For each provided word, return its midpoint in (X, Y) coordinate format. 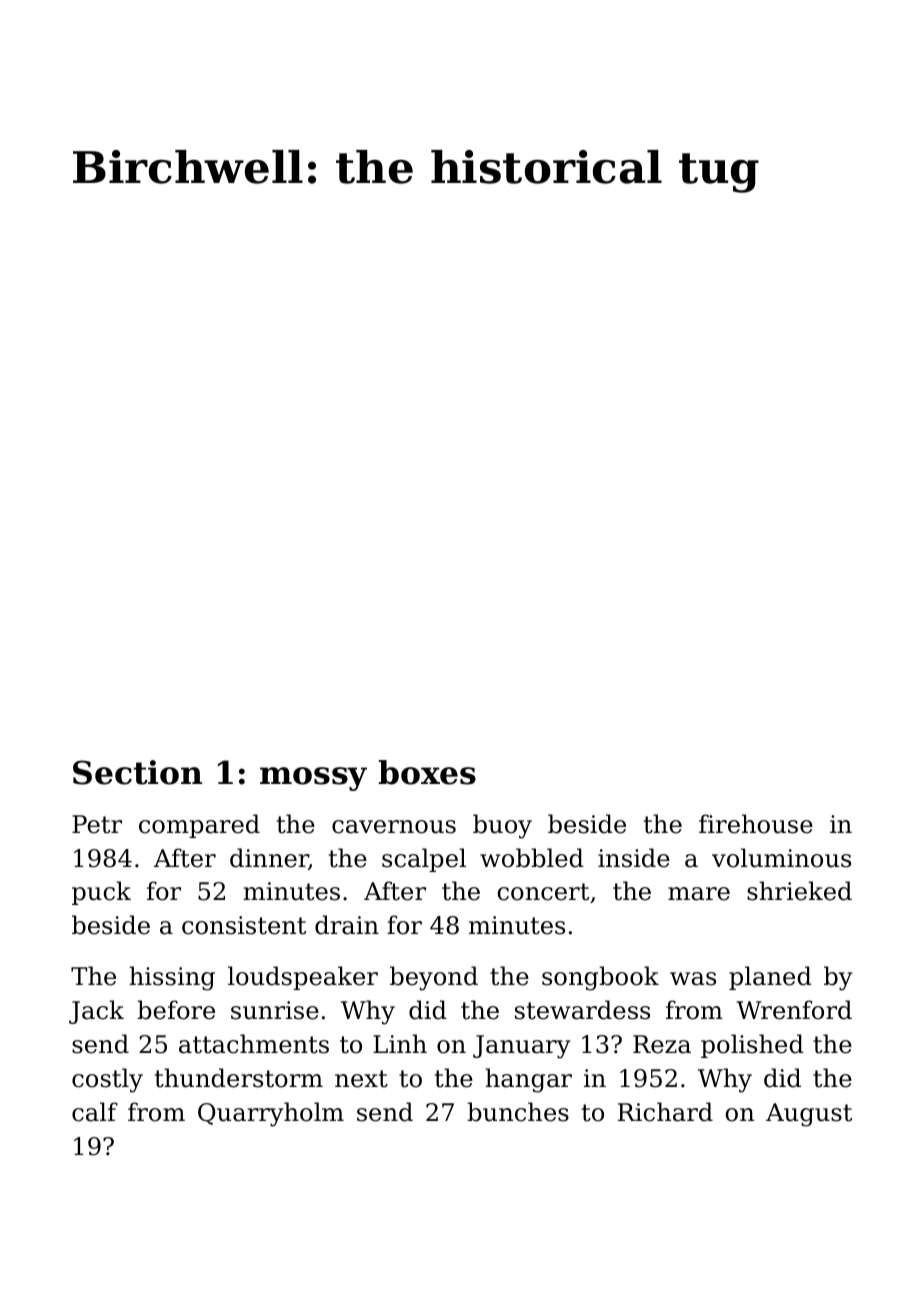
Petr (97, 824)
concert (543, 892)
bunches (518, 1112)
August (809, 1115)
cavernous (394, 827)
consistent (244, 925)
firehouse (756, 824)
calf (95, 1112)
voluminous (781, 858)
